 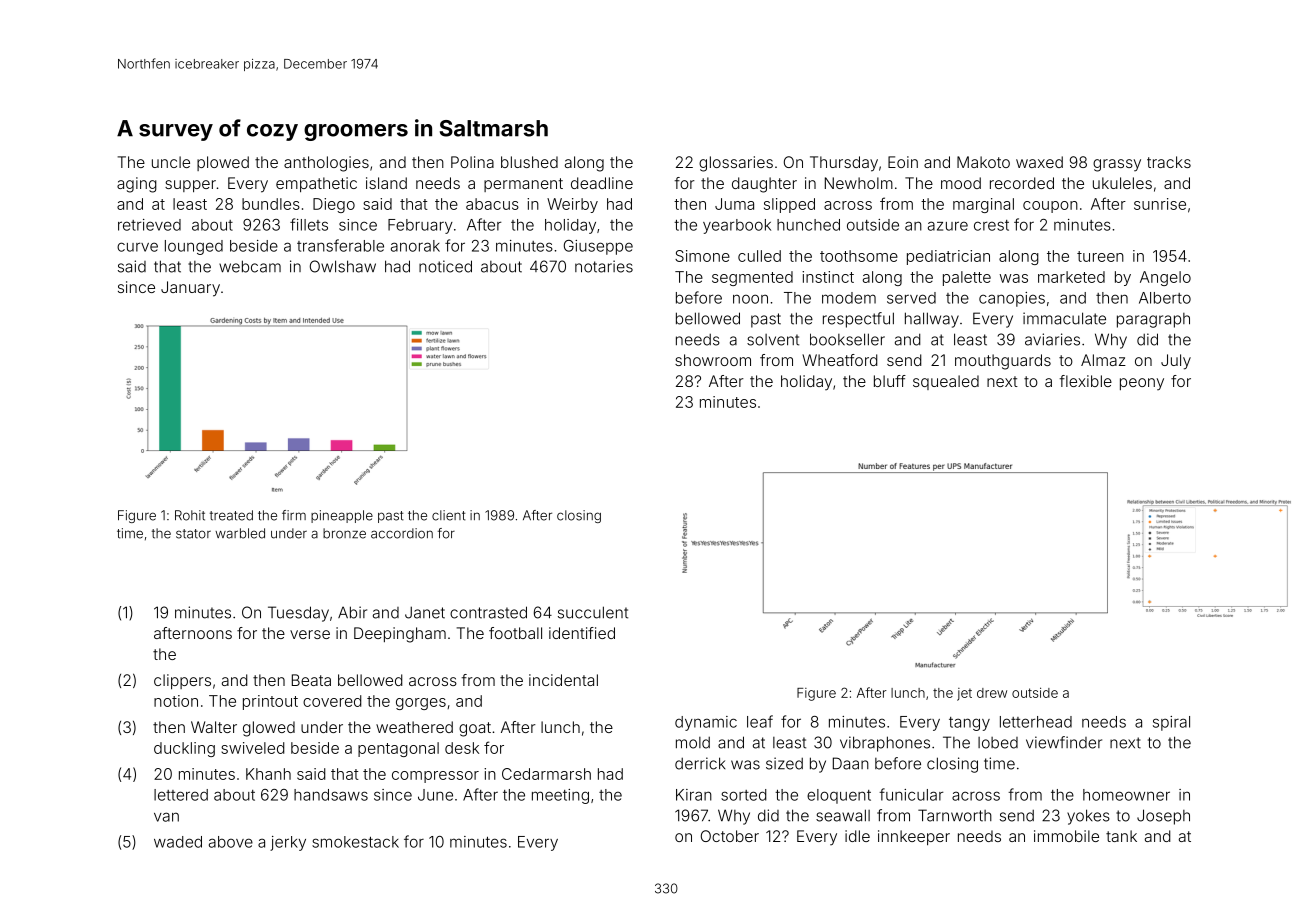 What do you see at coordinates (1050, 207) in the screenshot?
I see `coupon` at bounding box center [1050, 207].
